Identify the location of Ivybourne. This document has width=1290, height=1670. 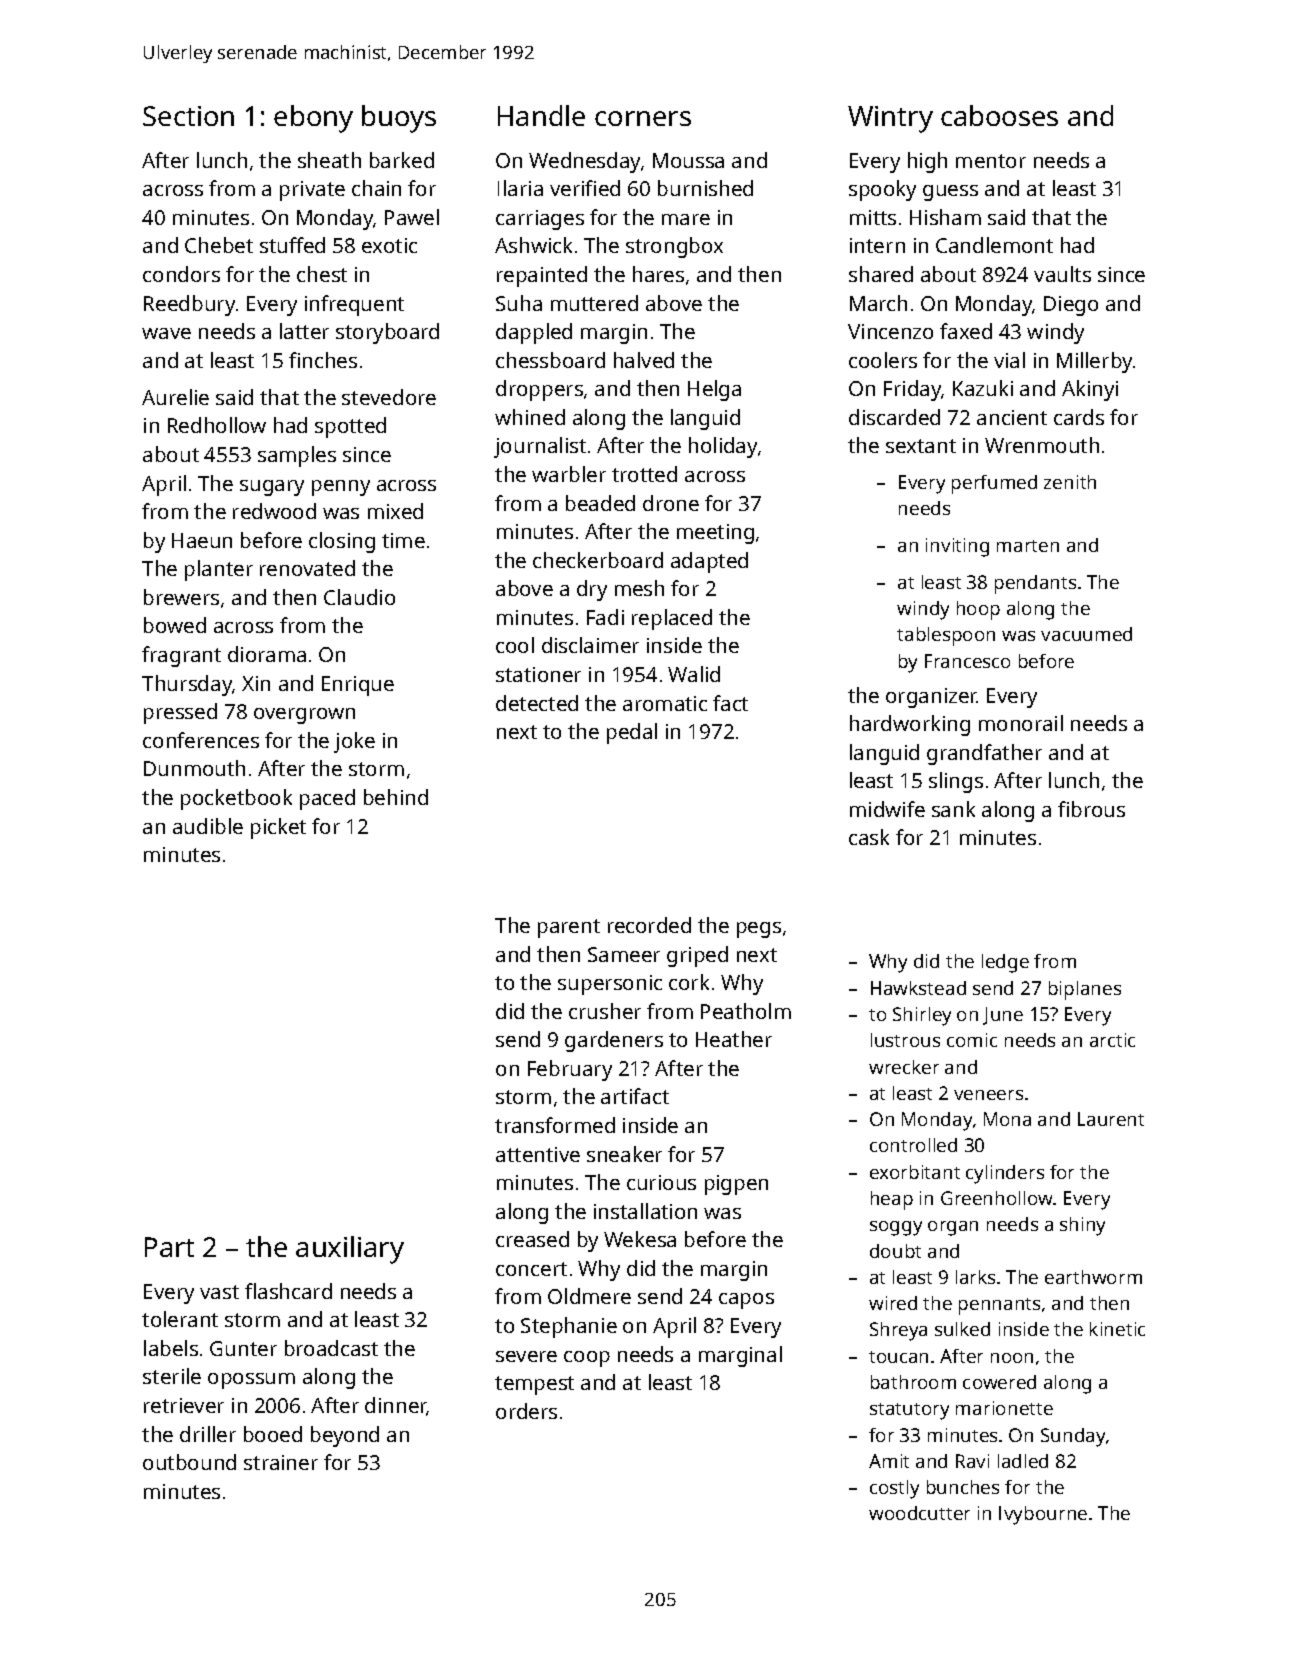
(1043, 1515).
